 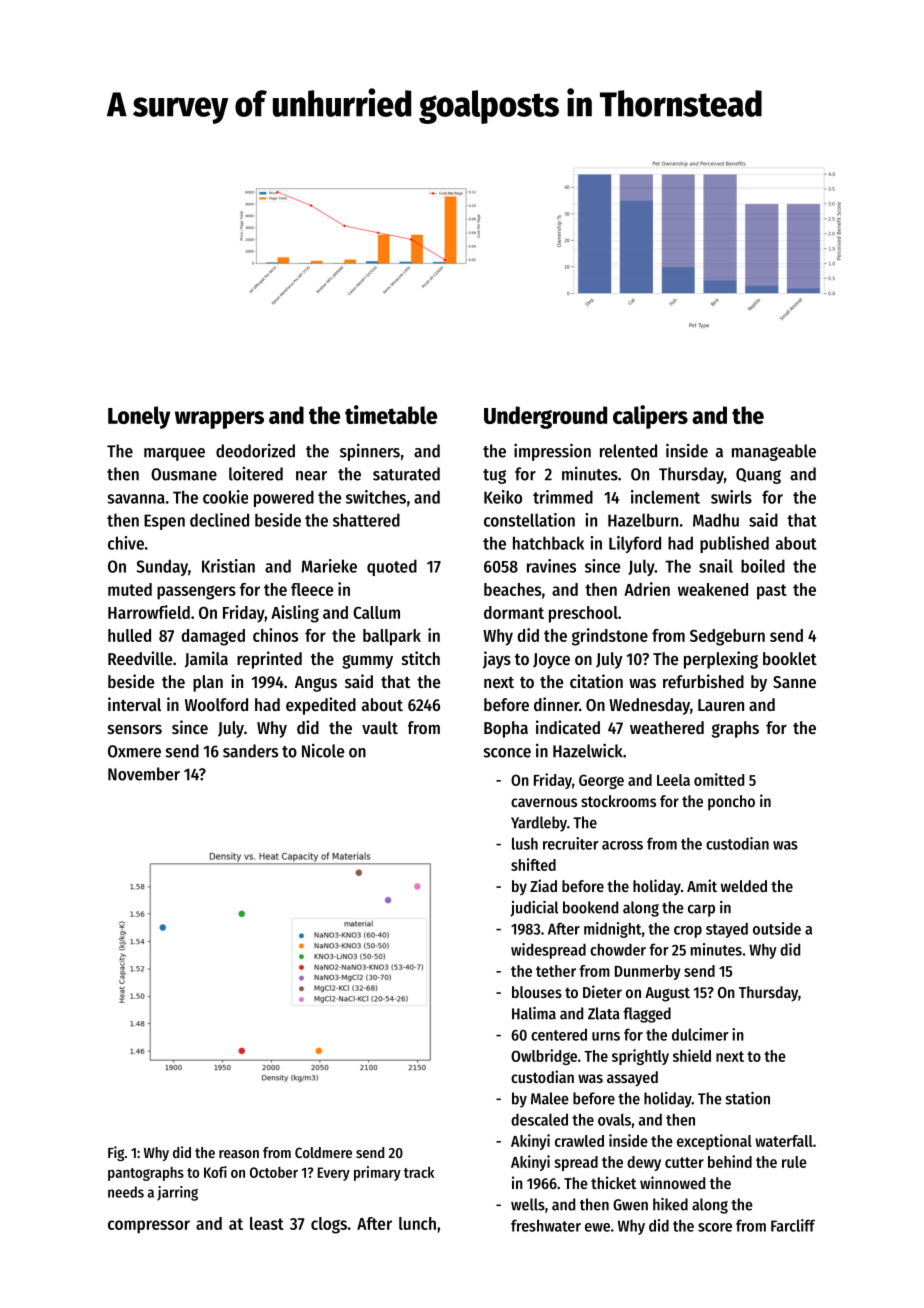 What do you see at coordinates (534, 1013) in the page?
I see `Halima` at bounding box center [534, 1013].
